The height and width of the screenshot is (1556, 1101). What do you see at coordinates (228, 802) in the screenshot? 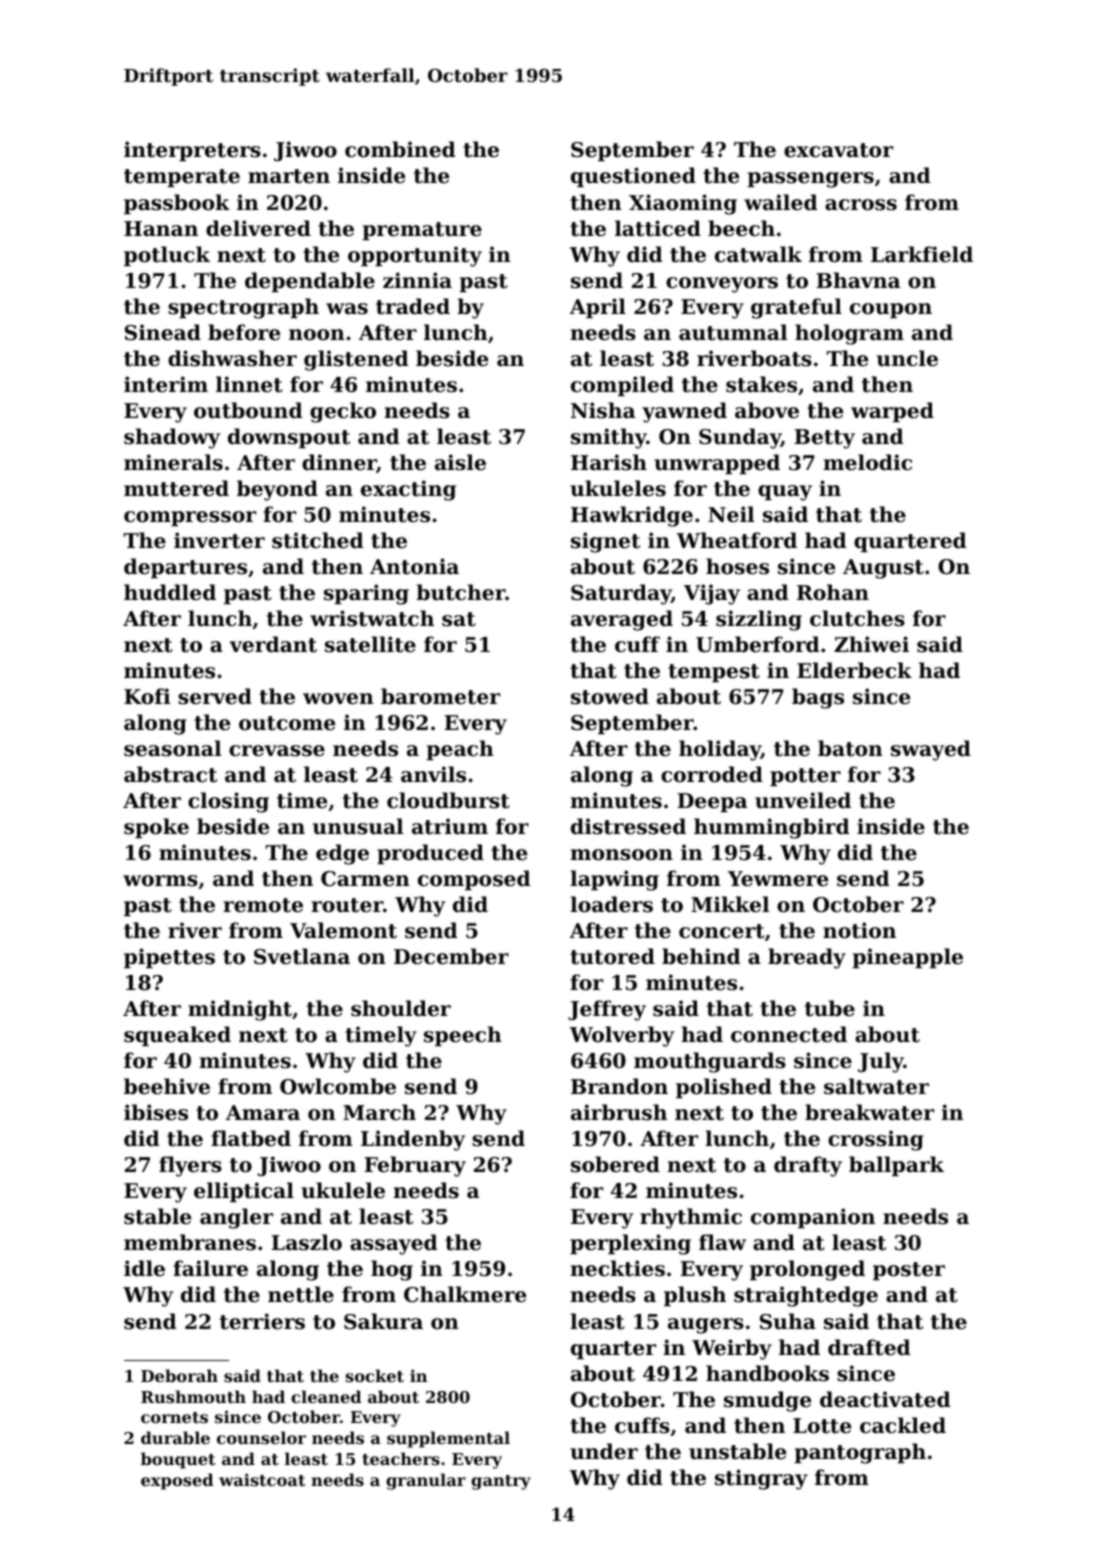
I see `closing` at bounding box center [228, 802].
